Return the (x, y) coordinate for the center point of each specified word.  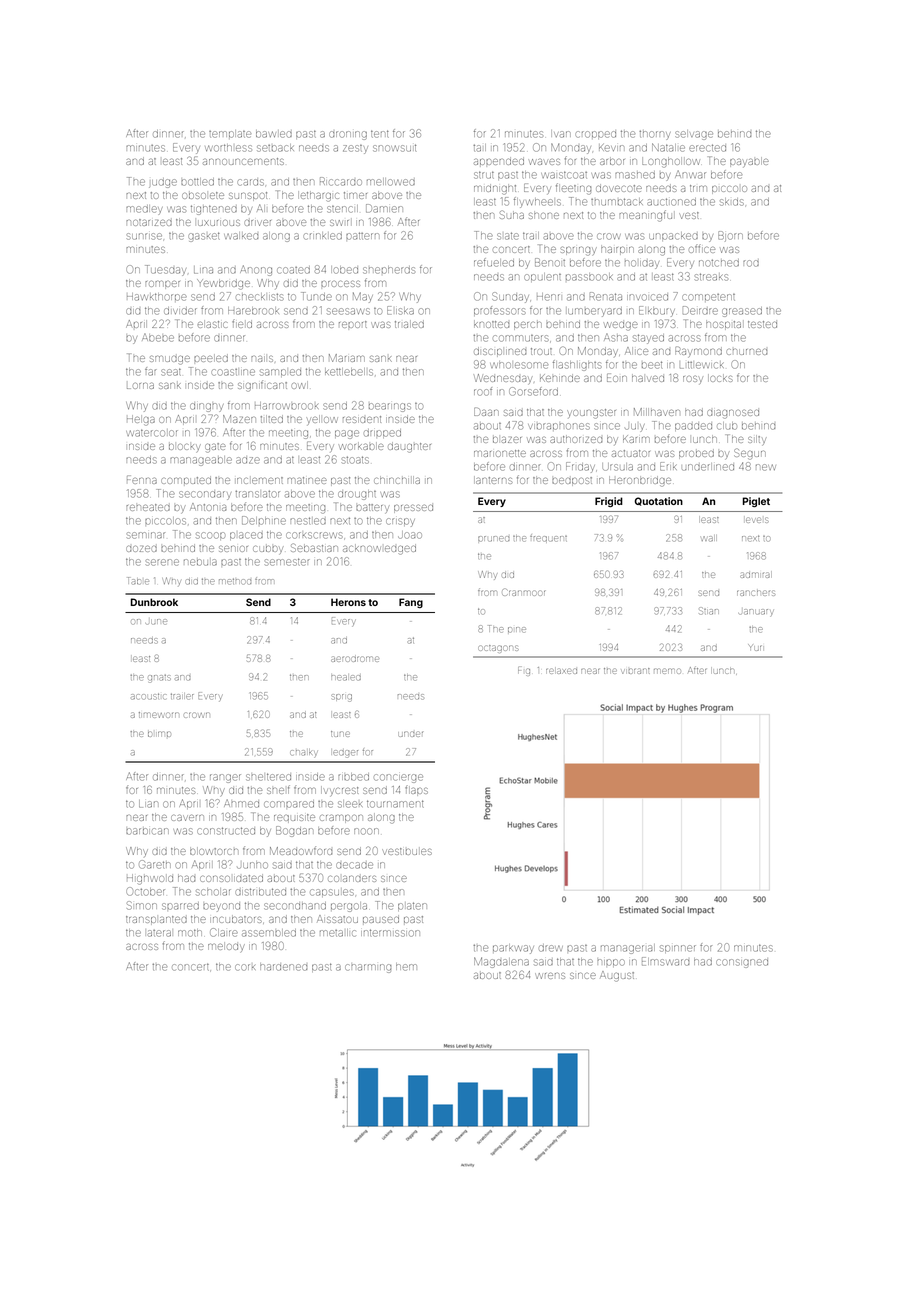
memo (667, 671)
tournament (395, 804)
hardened (283, 967)
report (353, 324)
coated (293, 270)
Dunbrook (154, 602)
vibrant (636, 671)
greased (742, 312)
